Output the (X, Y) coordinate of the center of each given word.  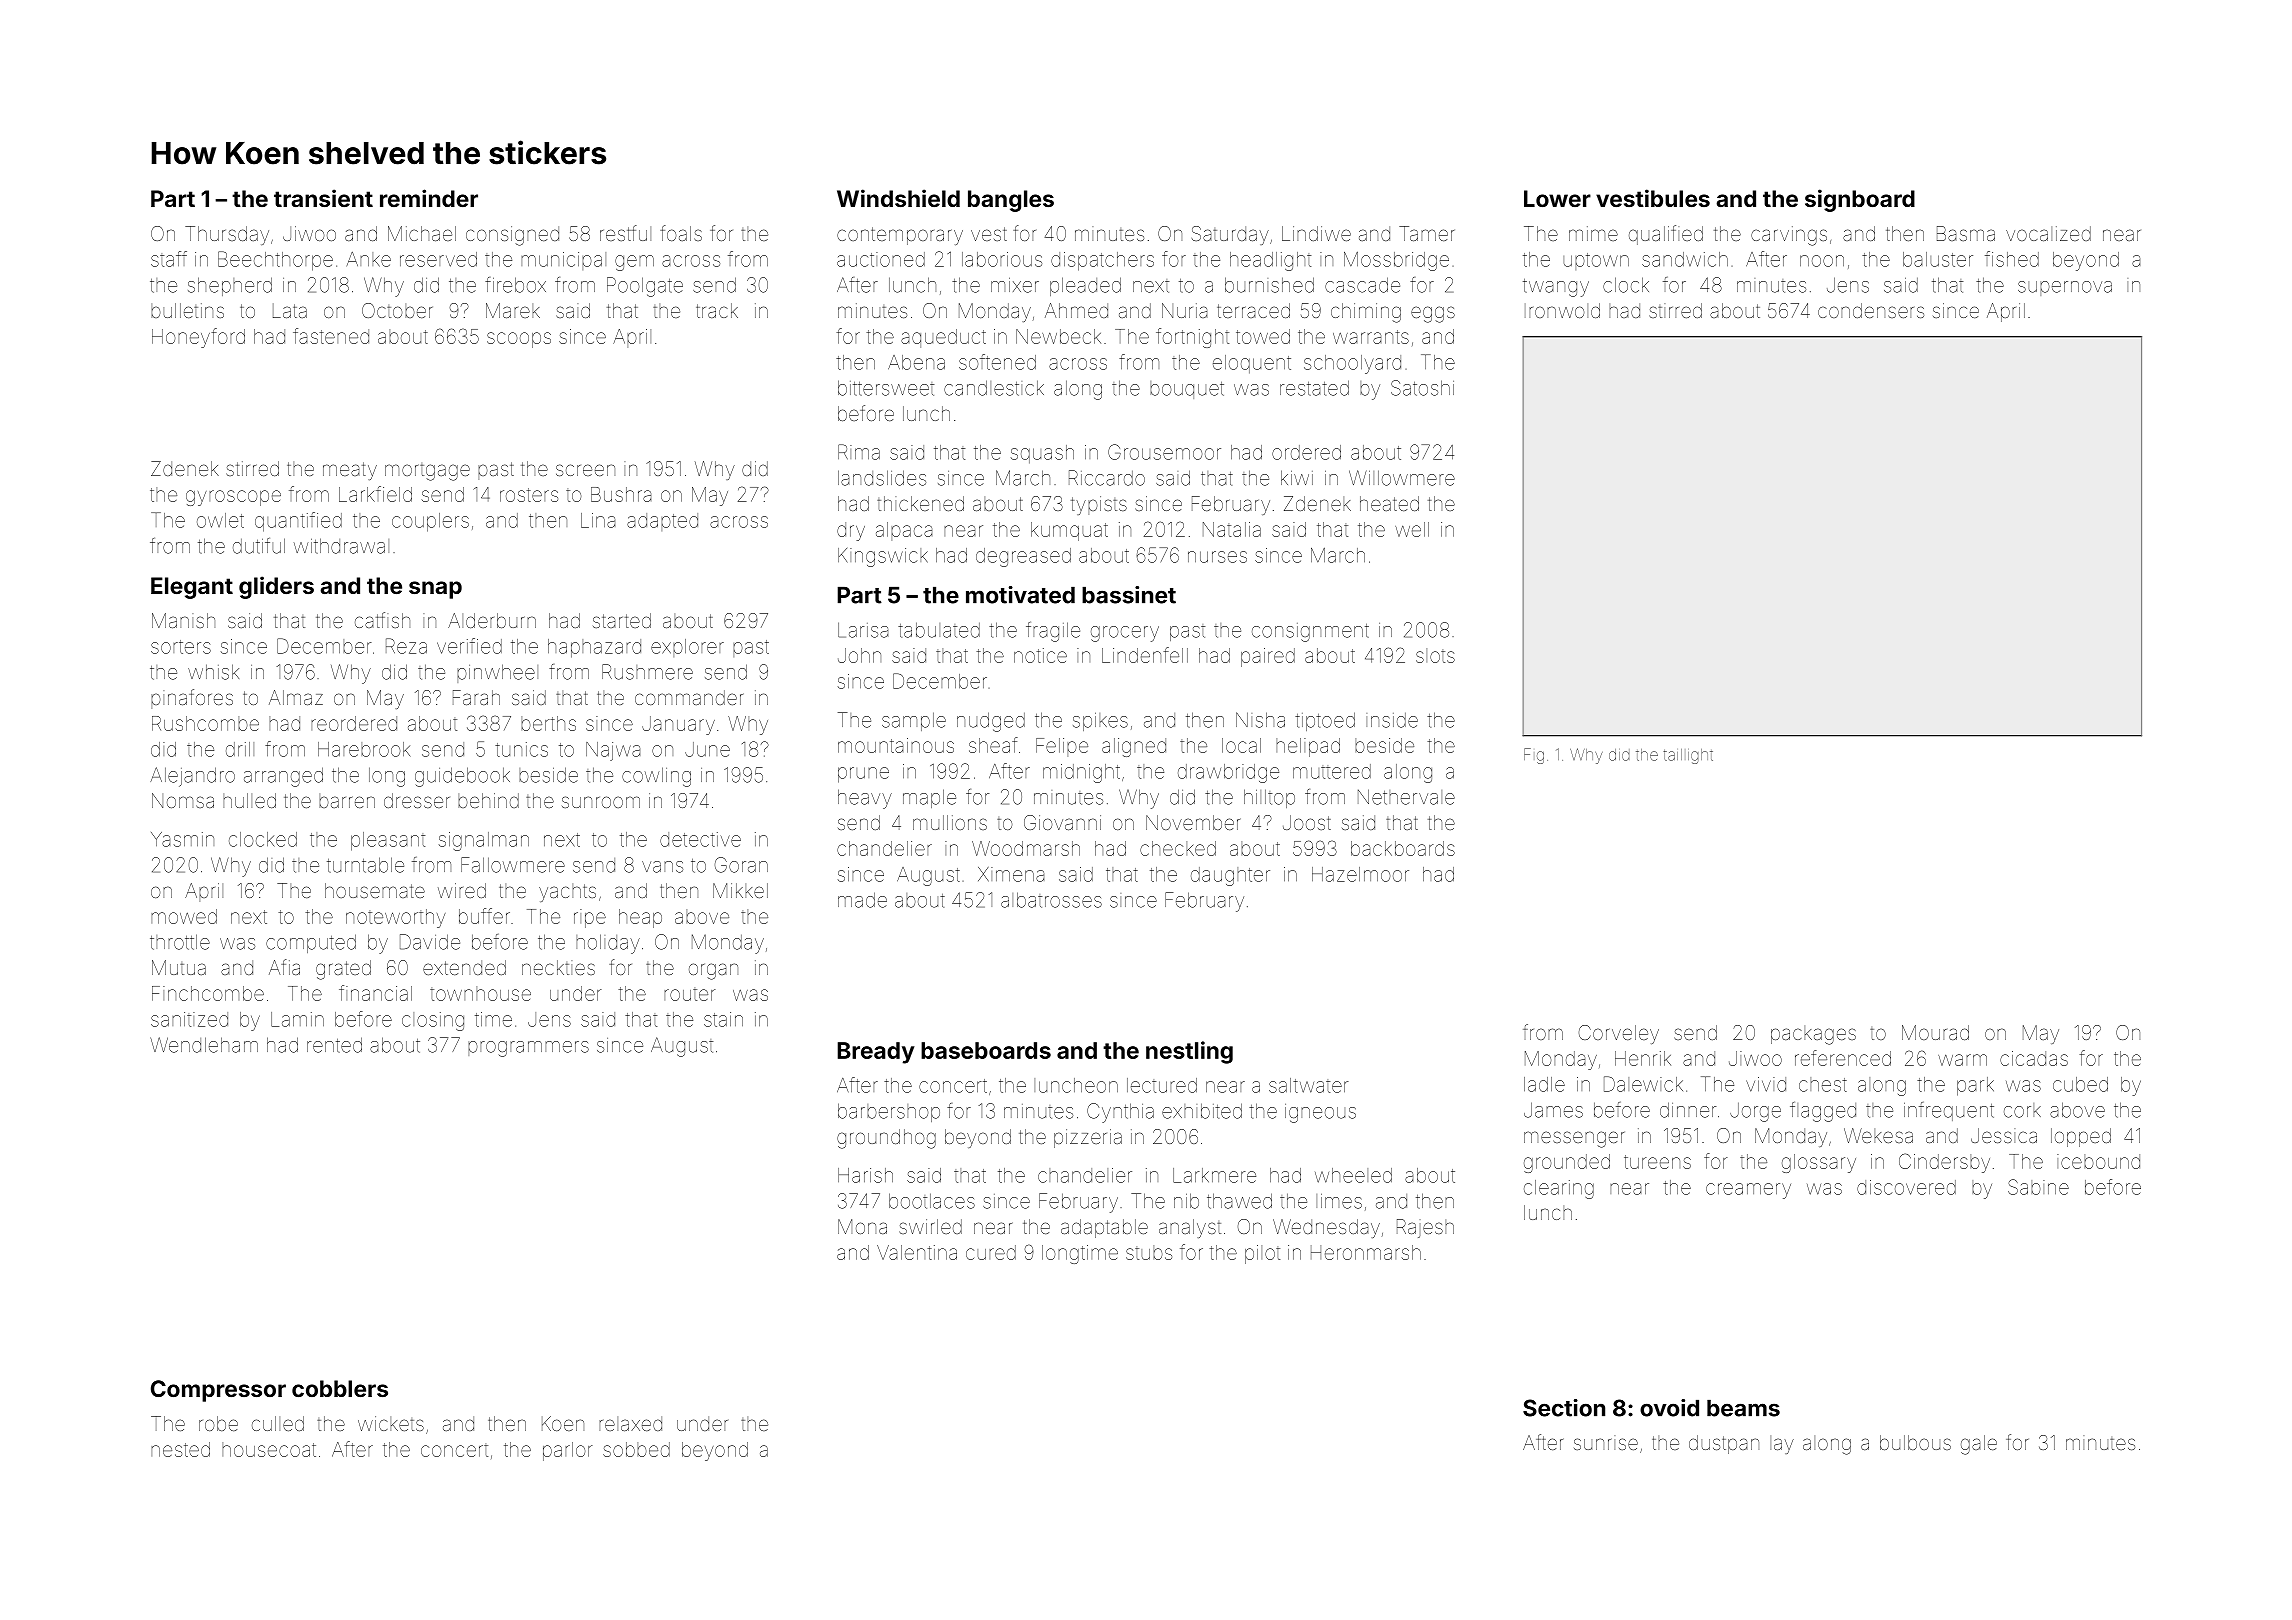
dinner (1688, 1110)
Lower (1557, 198)
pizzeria (1088, 1138)
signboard (1860, 200)
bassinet (1129, 595)
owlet (220, 520)
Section (1564, 1408)
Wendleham (204, 1045)
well (1412, 529)
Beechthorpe (275, 261)
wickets (391, 1423)
